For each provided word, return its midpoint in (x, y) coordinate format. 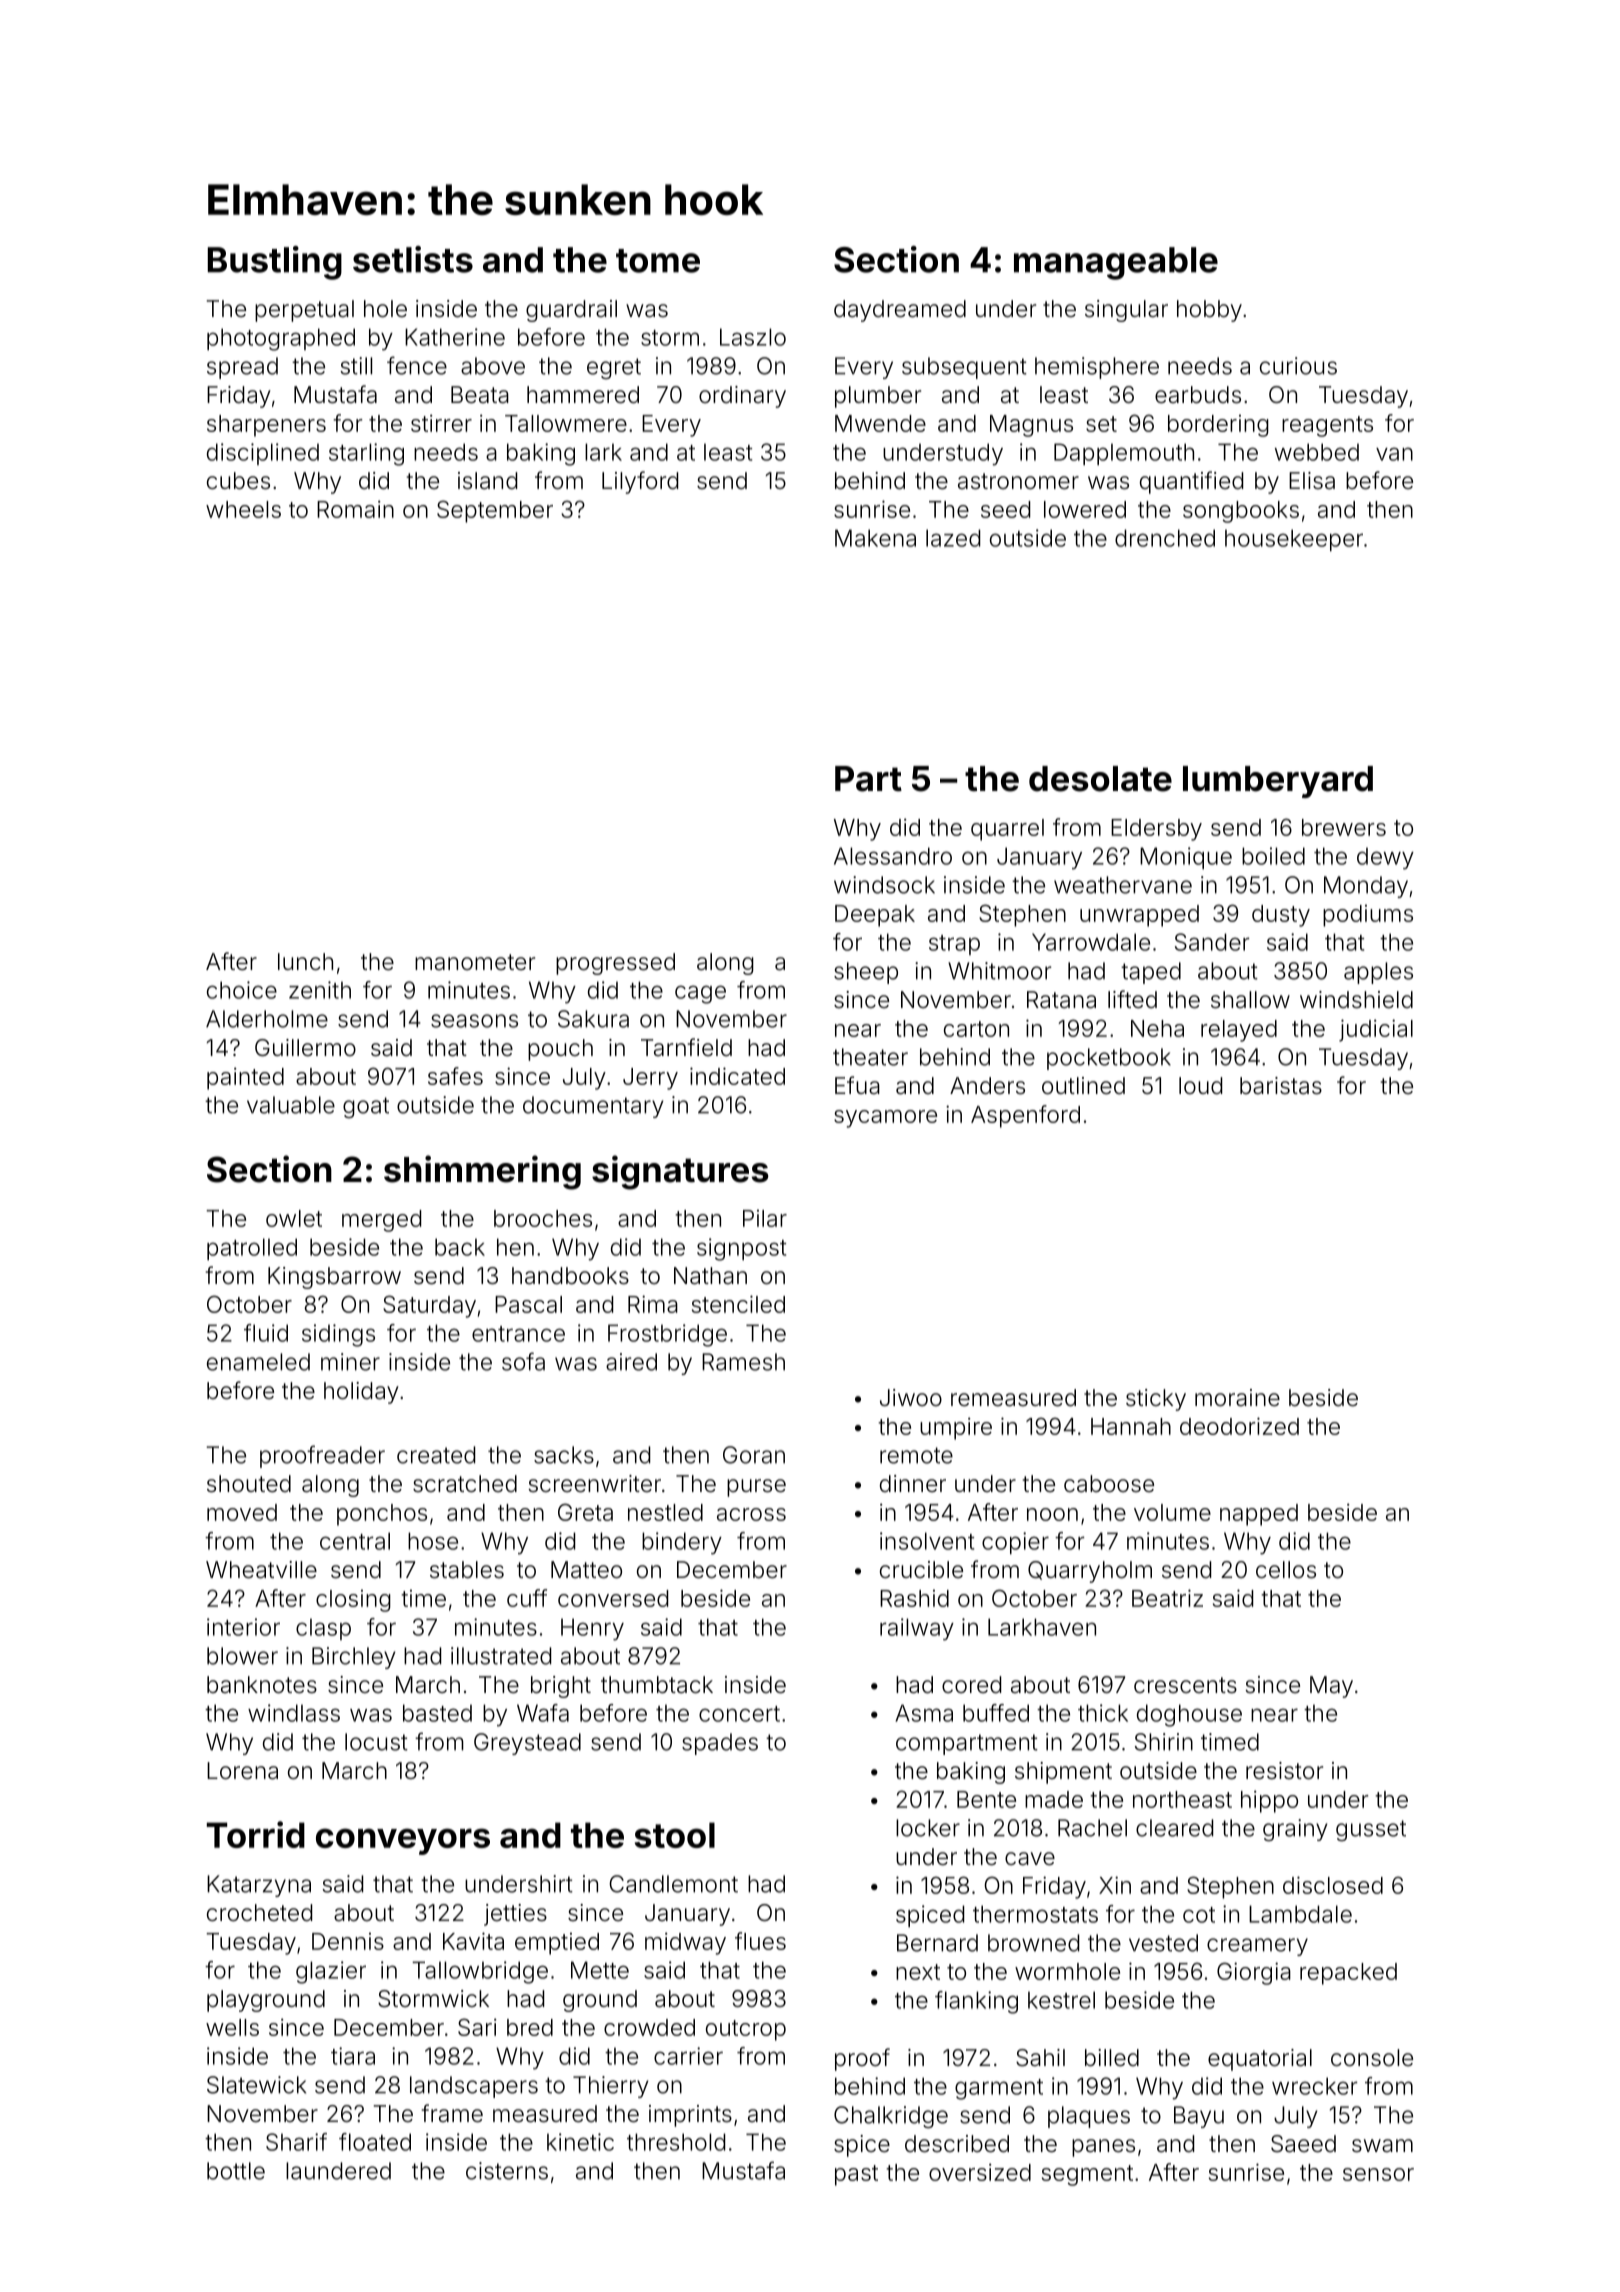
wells (232, 2027)
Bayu (1199, 2117)
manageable (1116, 263)
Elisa (1312, 481)
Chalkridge (891, 2117)
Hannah (1131, 1426)
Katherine (455, 337)
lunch (305, 961)
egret (614, 368)
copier (1015, 1543)
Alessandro (893, 856)
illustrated (501, 1656)
